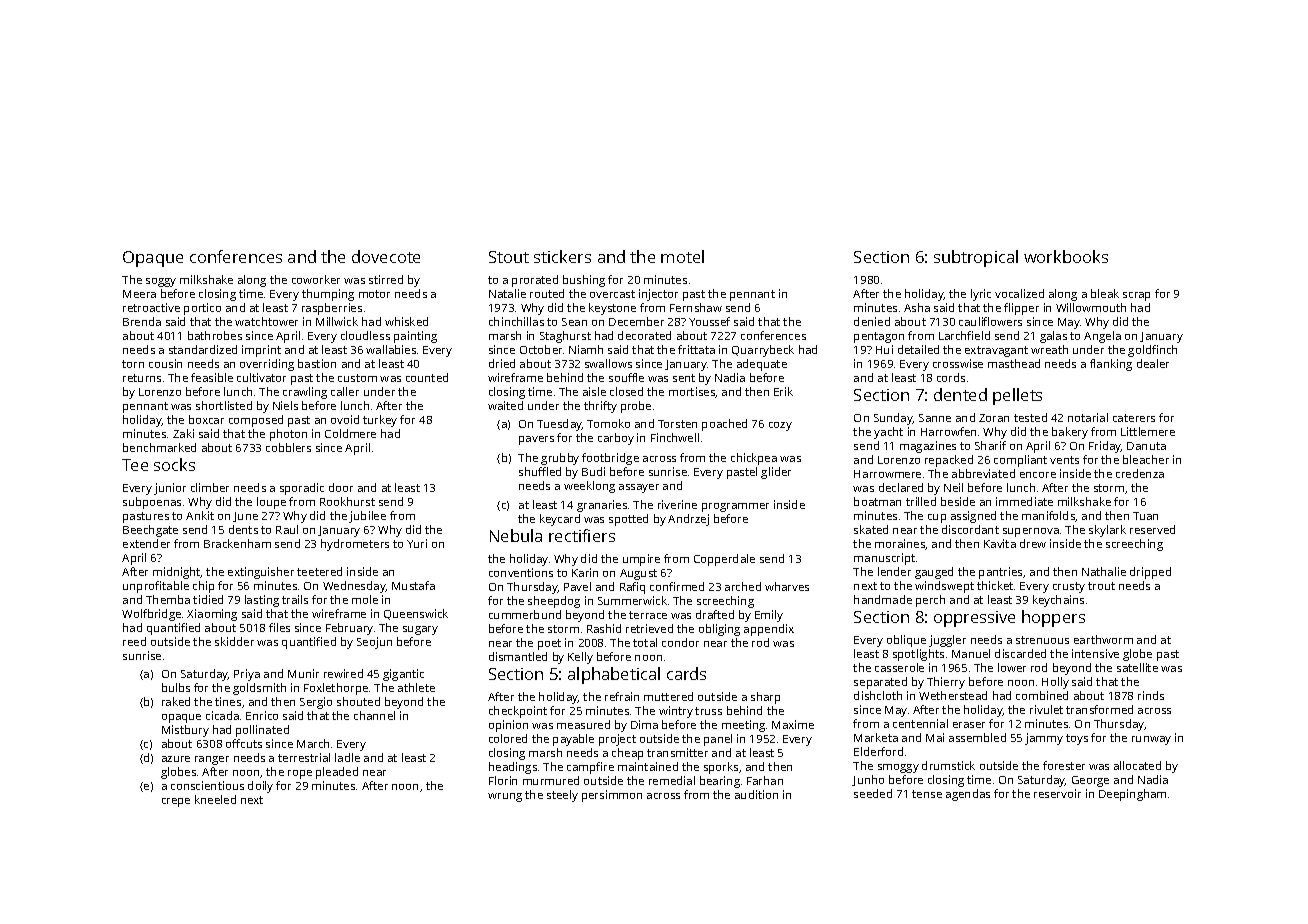  I want to click on workbooks, so click(1066, 256).
